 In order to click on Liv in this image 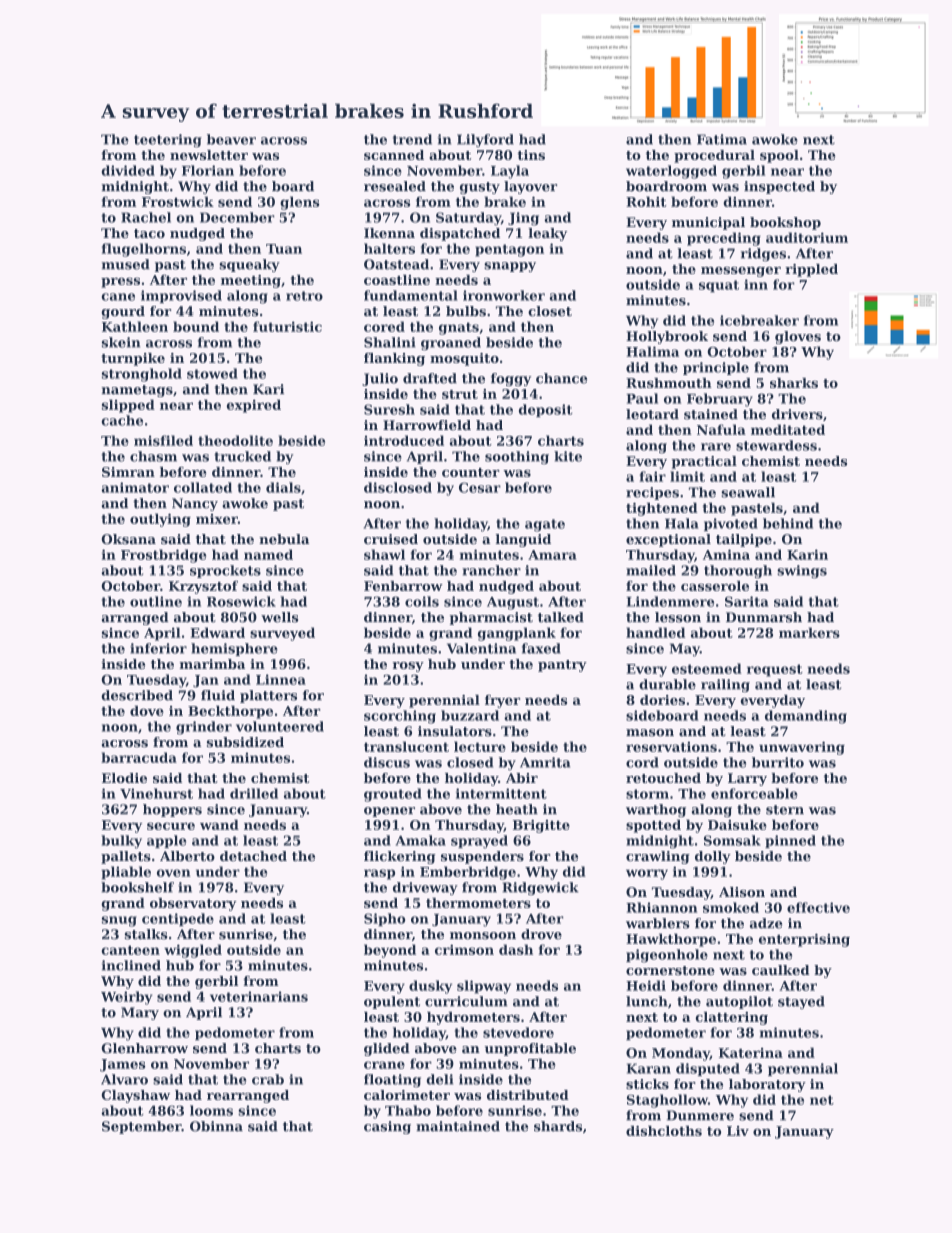, I will do `click(738, 1131)`.
